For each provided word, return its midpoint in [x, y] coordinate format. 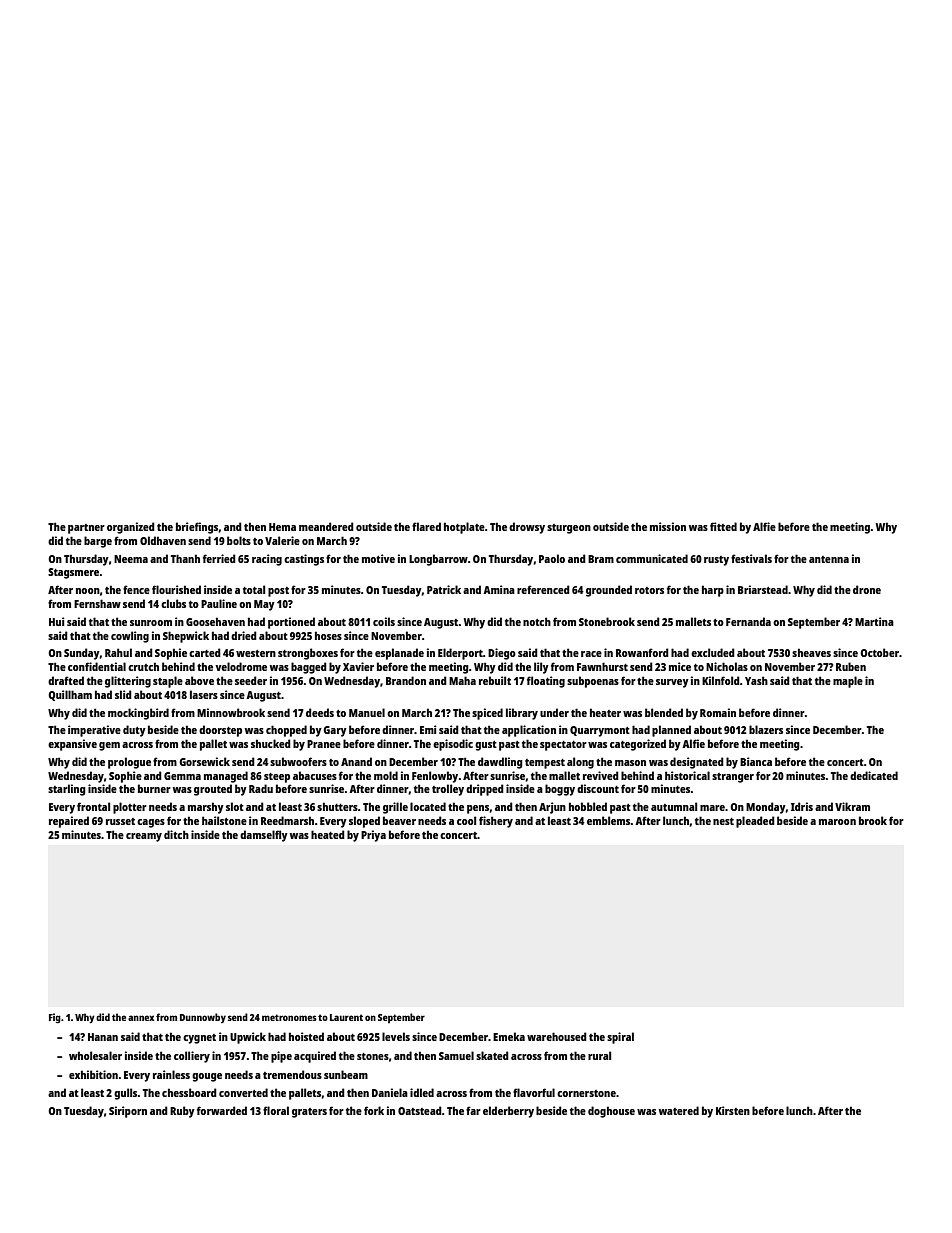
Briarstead [763, 589]
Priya [373, 836]
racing [267, 560]
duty [134, 731]
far [473, 1110]
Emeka [509, 1036]
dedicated [874, 775]
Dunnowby [203, 1018]
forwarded [222, 1110]
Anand [356, 761]
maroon [837, 822]
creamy [144, 837]
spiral [620, 1038]
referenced [543, 589]
